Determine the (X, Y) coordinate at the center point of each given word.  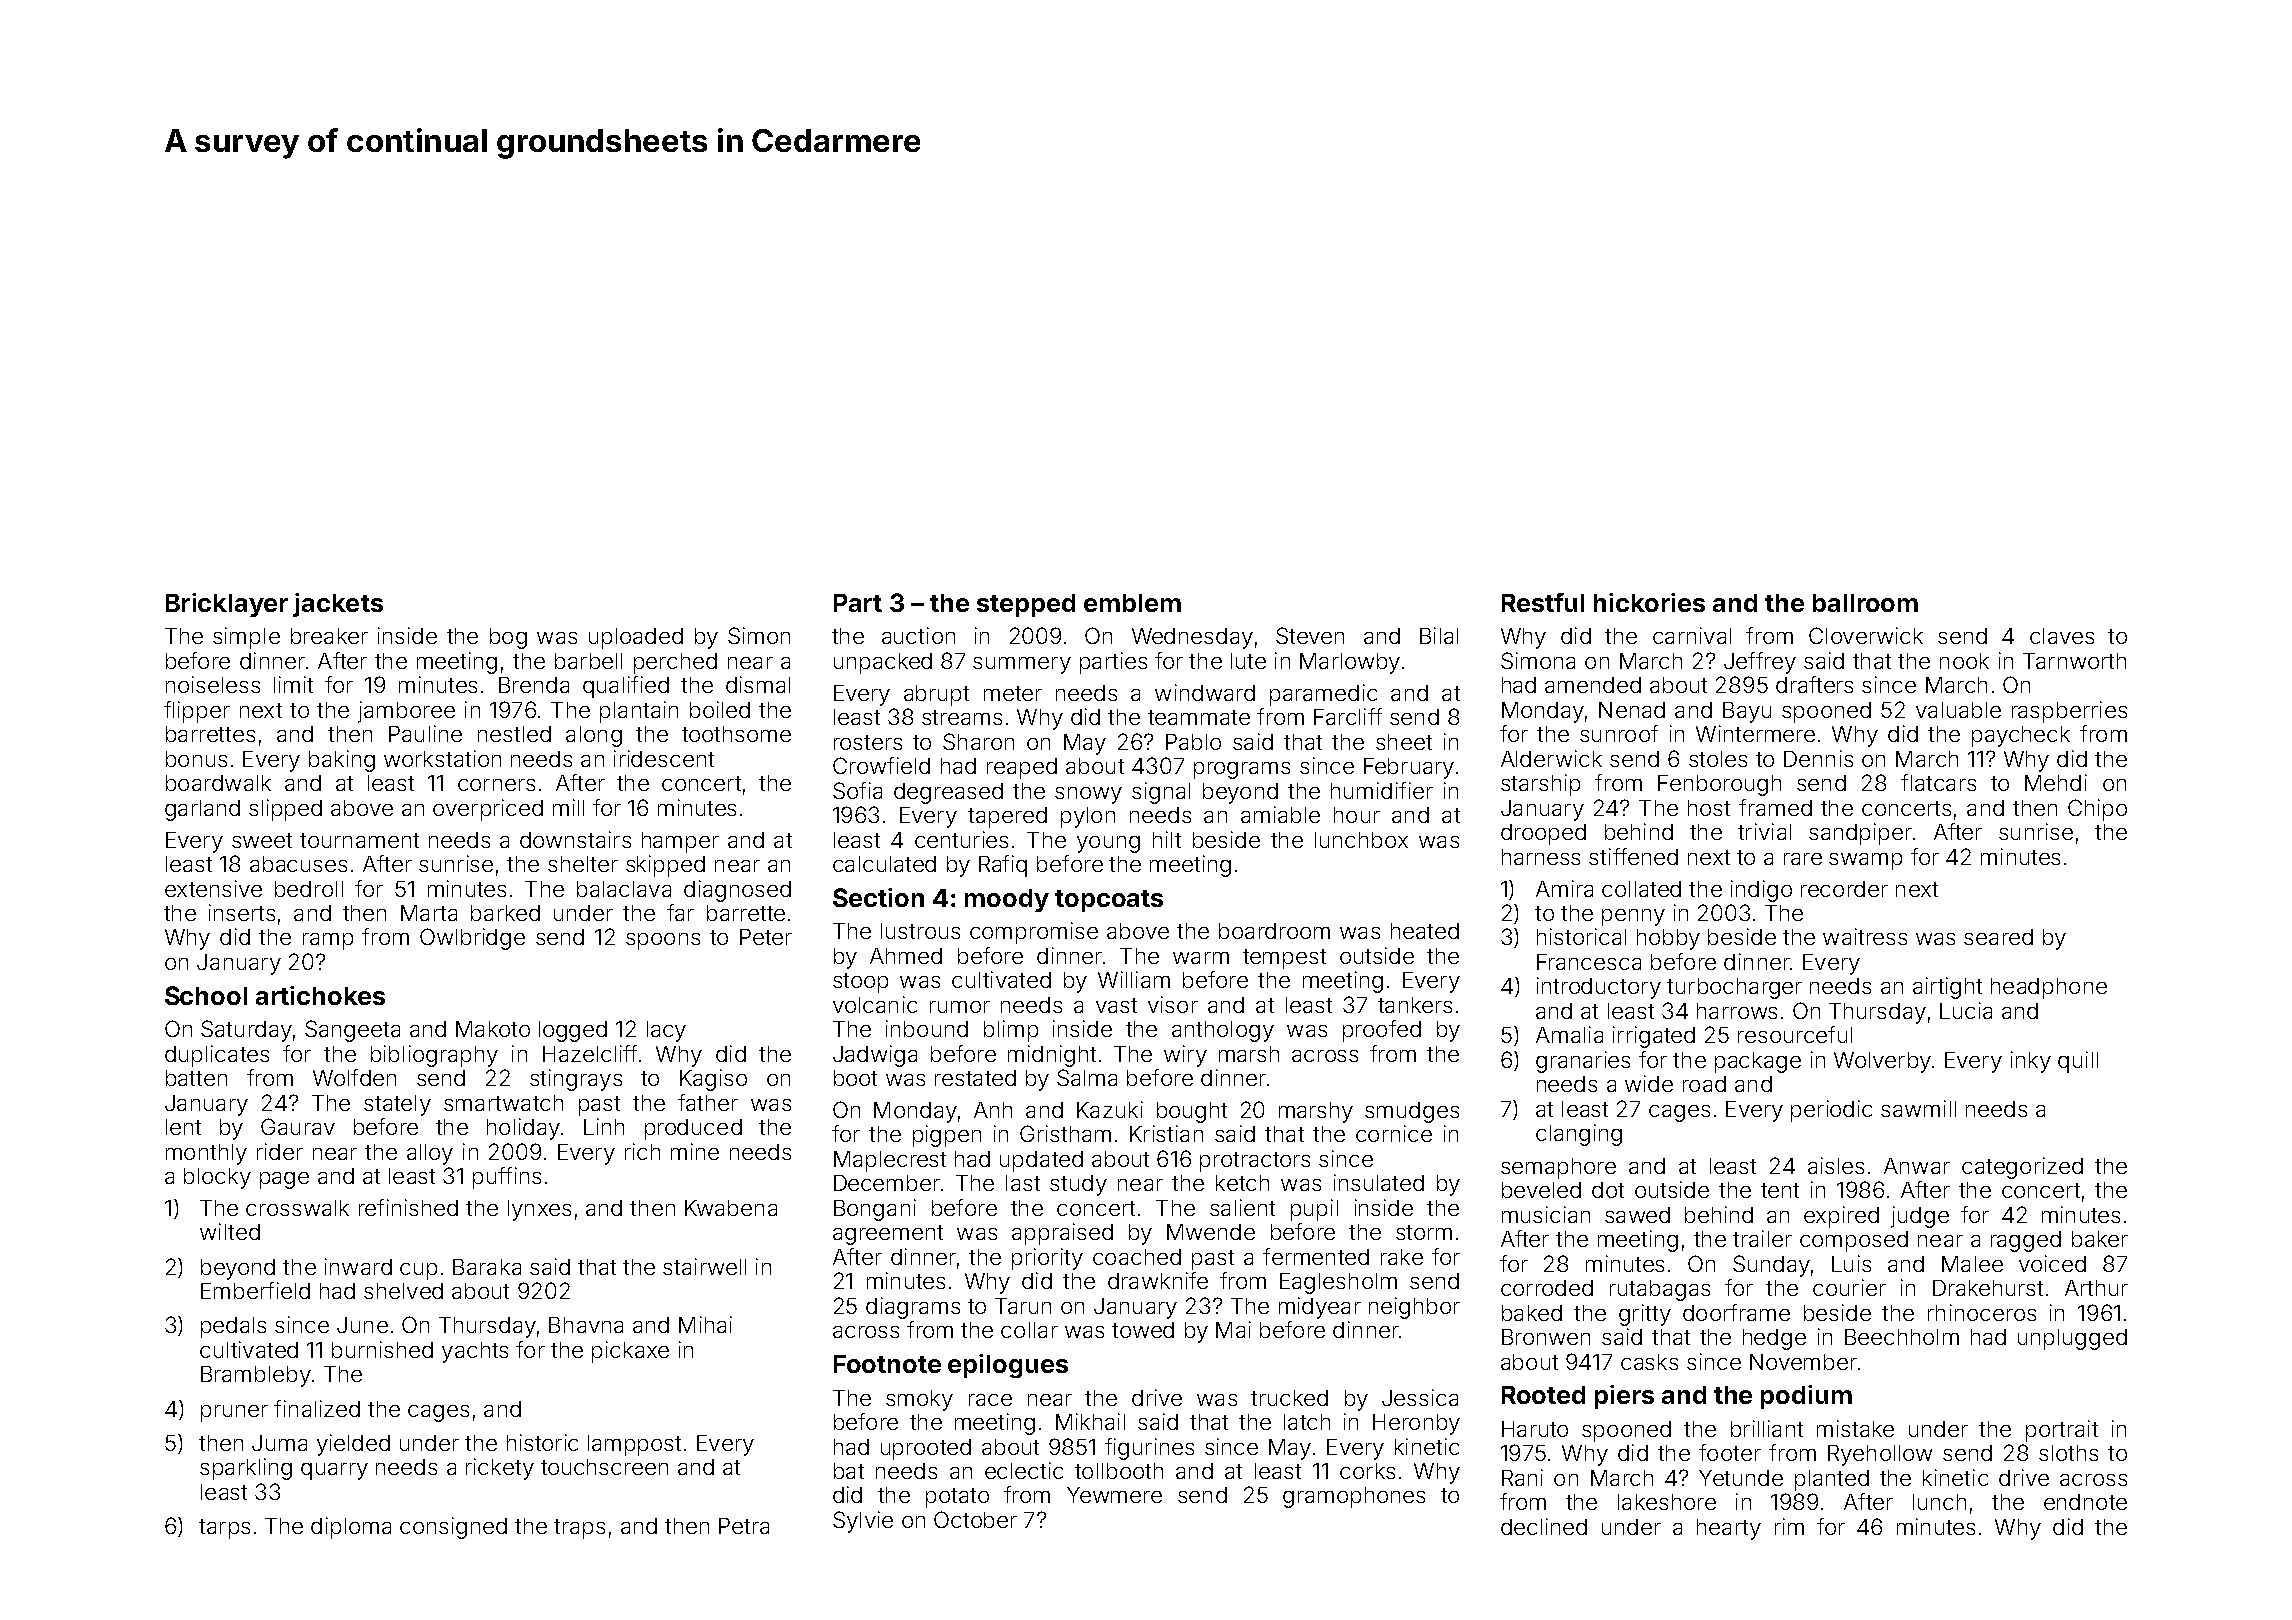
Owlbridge (472, 939)
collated (1641, 889)
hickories (1649, 602)
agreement (888, 1235)
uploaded (636, 638)
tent (1780, 1190)
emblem (1132, 603)
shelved (403, 1291)
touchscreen (604, 1467)
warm (1201, 958)
